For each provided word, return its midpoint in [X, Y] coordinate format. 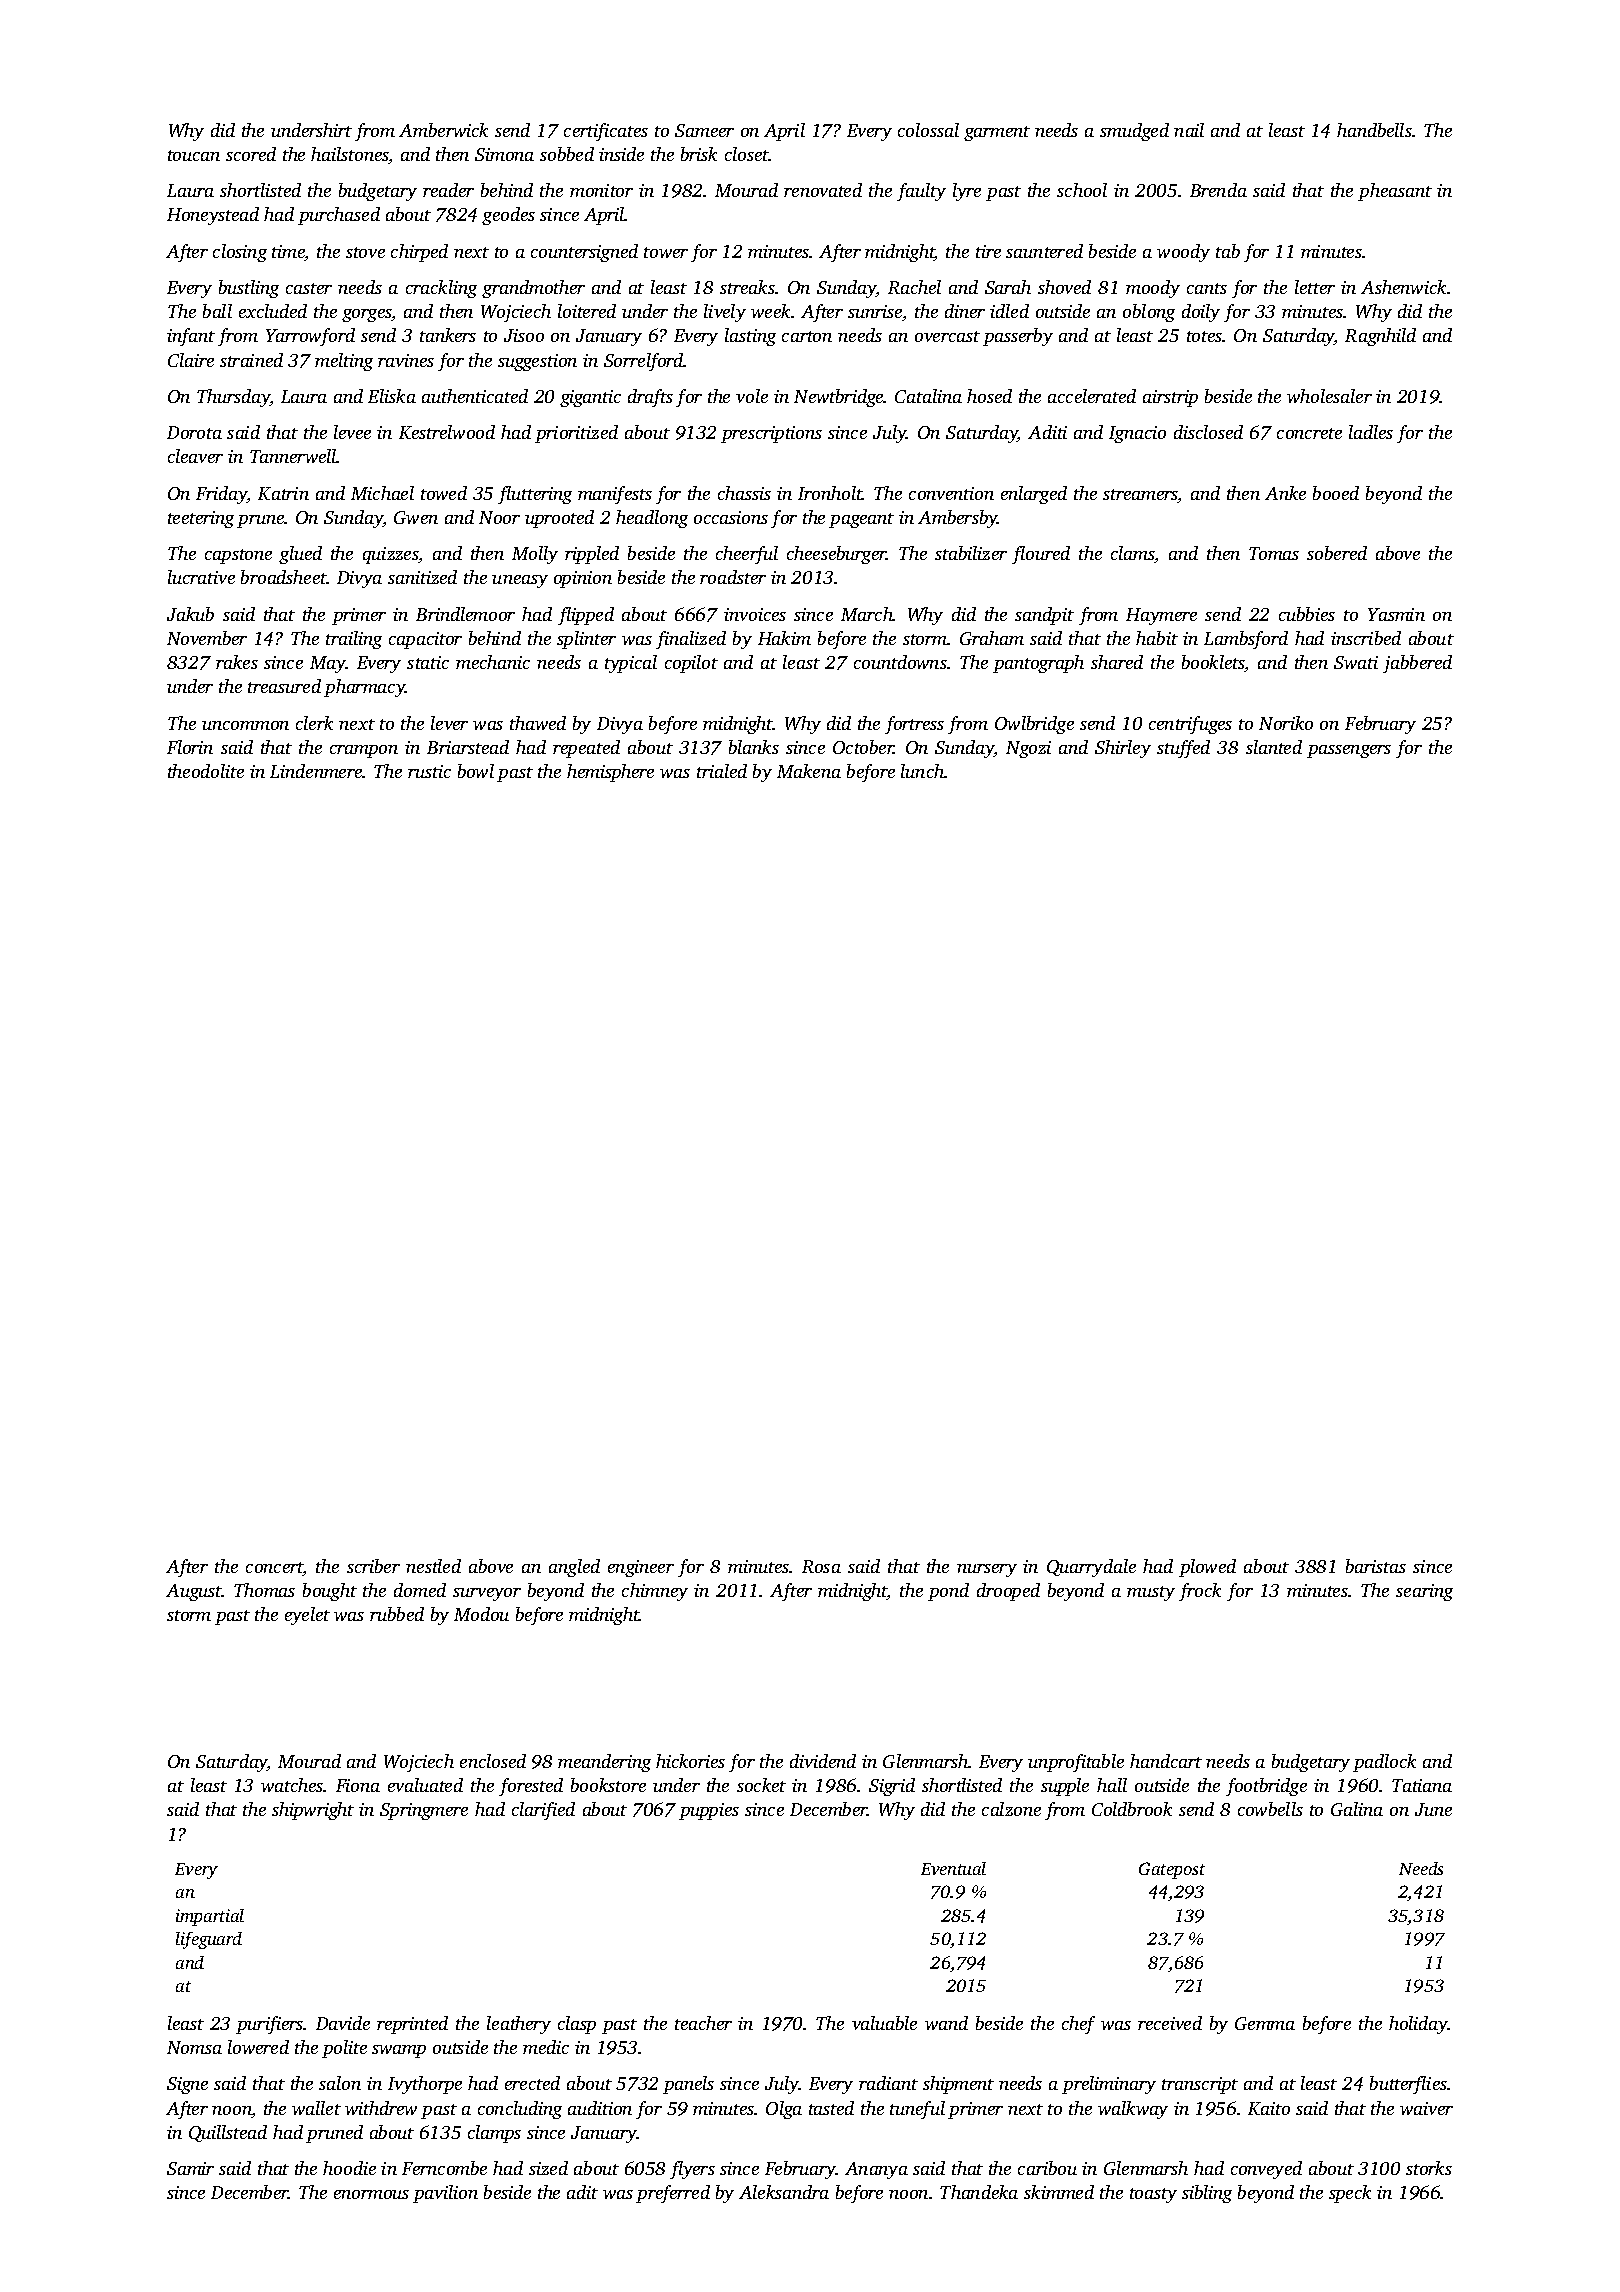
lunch [922, 771]
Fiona [358, 1785]
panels [688, 2085]
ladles [1371, 432]
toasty [1153, 2195]
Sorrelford [644, 362]
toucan [194, 155]
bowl [476, 771]
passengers [1349, 751]
